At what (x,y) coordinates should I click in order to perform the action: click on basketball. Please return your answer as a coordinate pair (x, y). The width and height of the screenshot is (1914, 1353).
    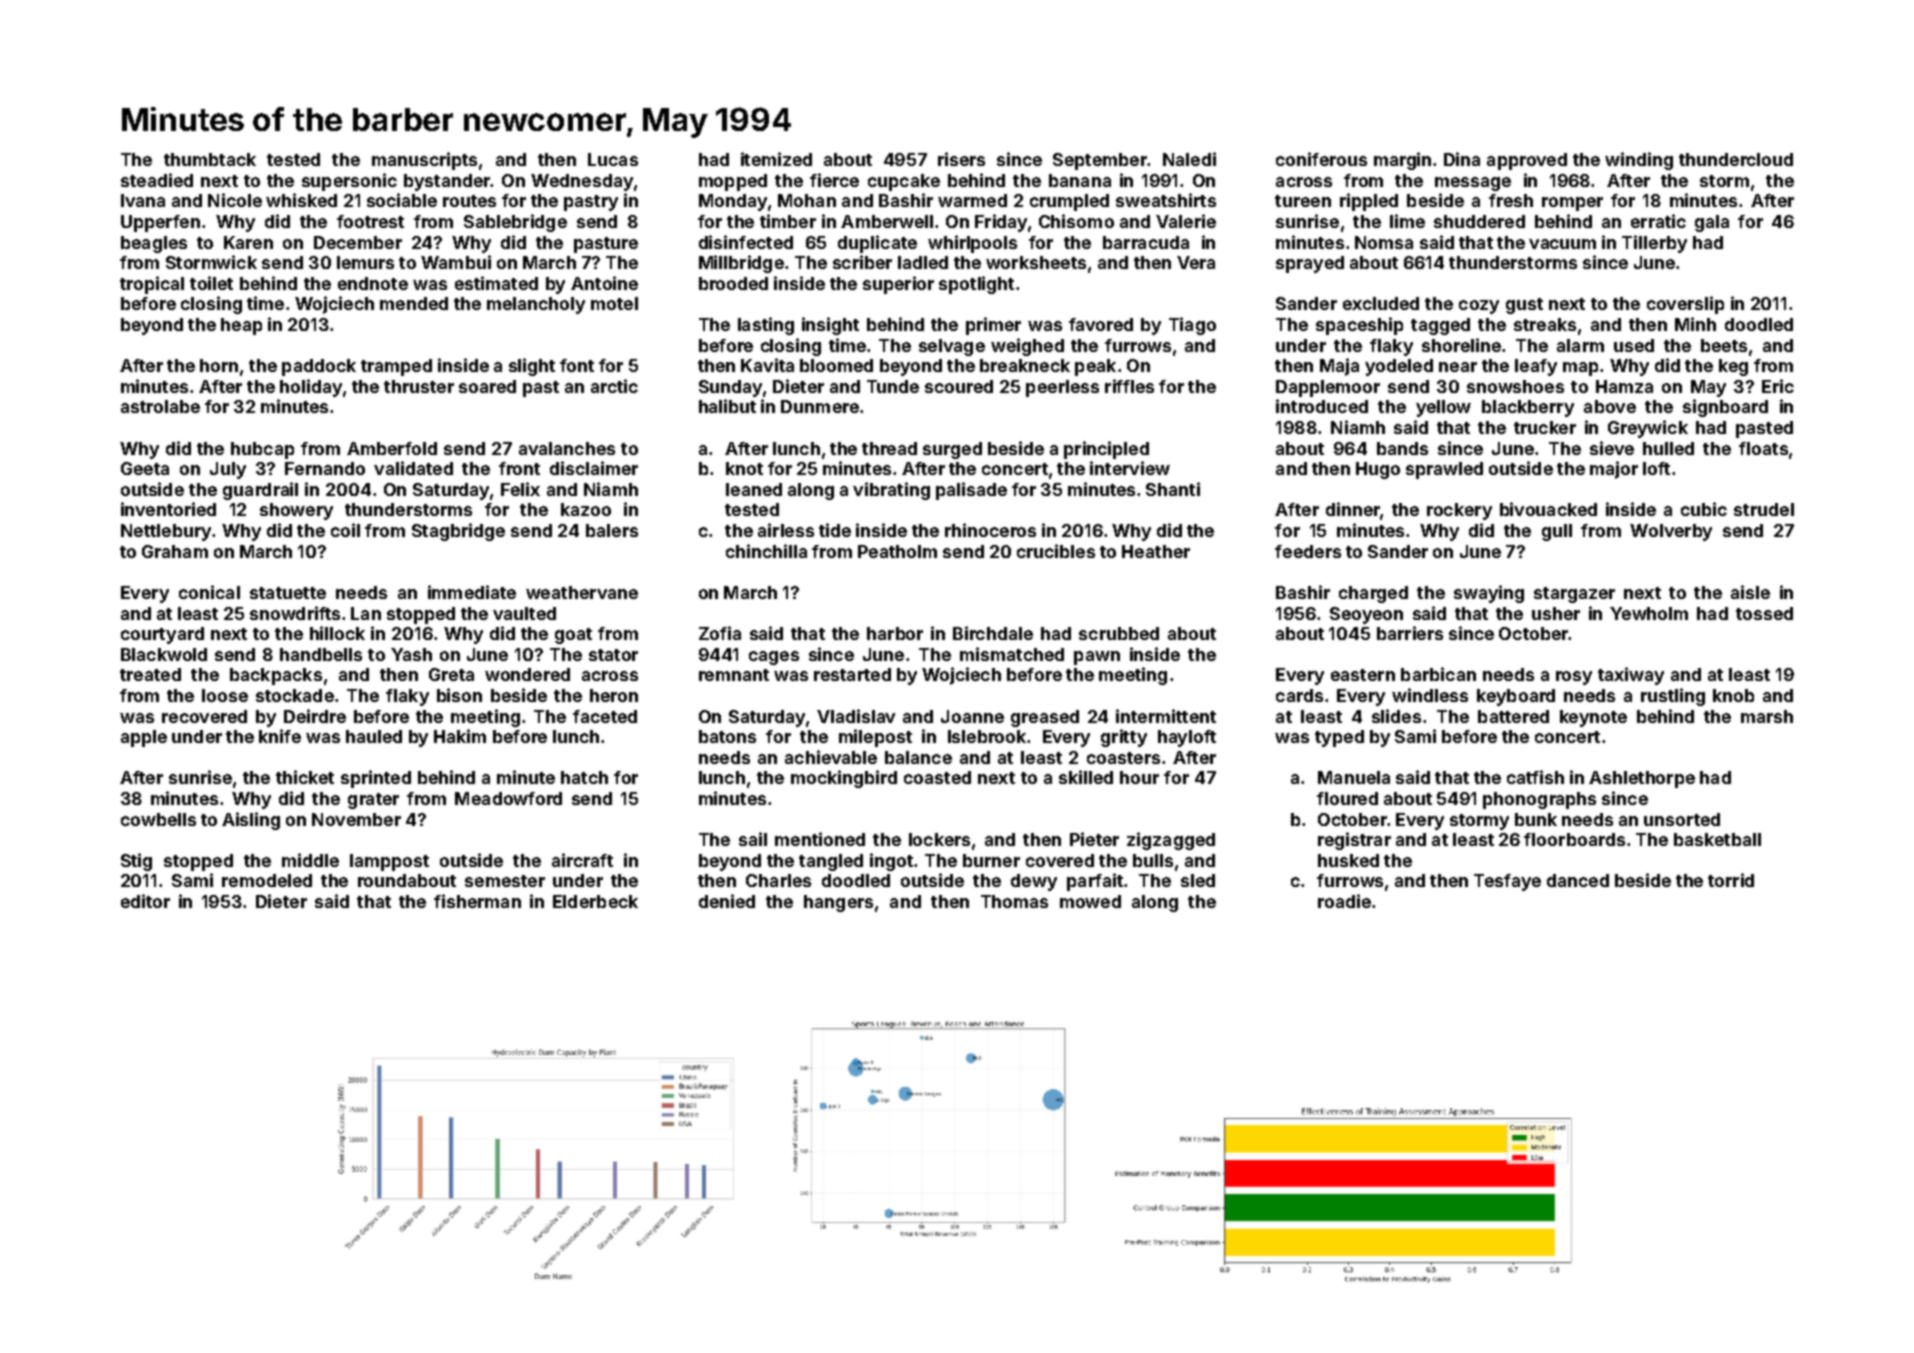
    Looking at the image, I should click on (1717, 839).
